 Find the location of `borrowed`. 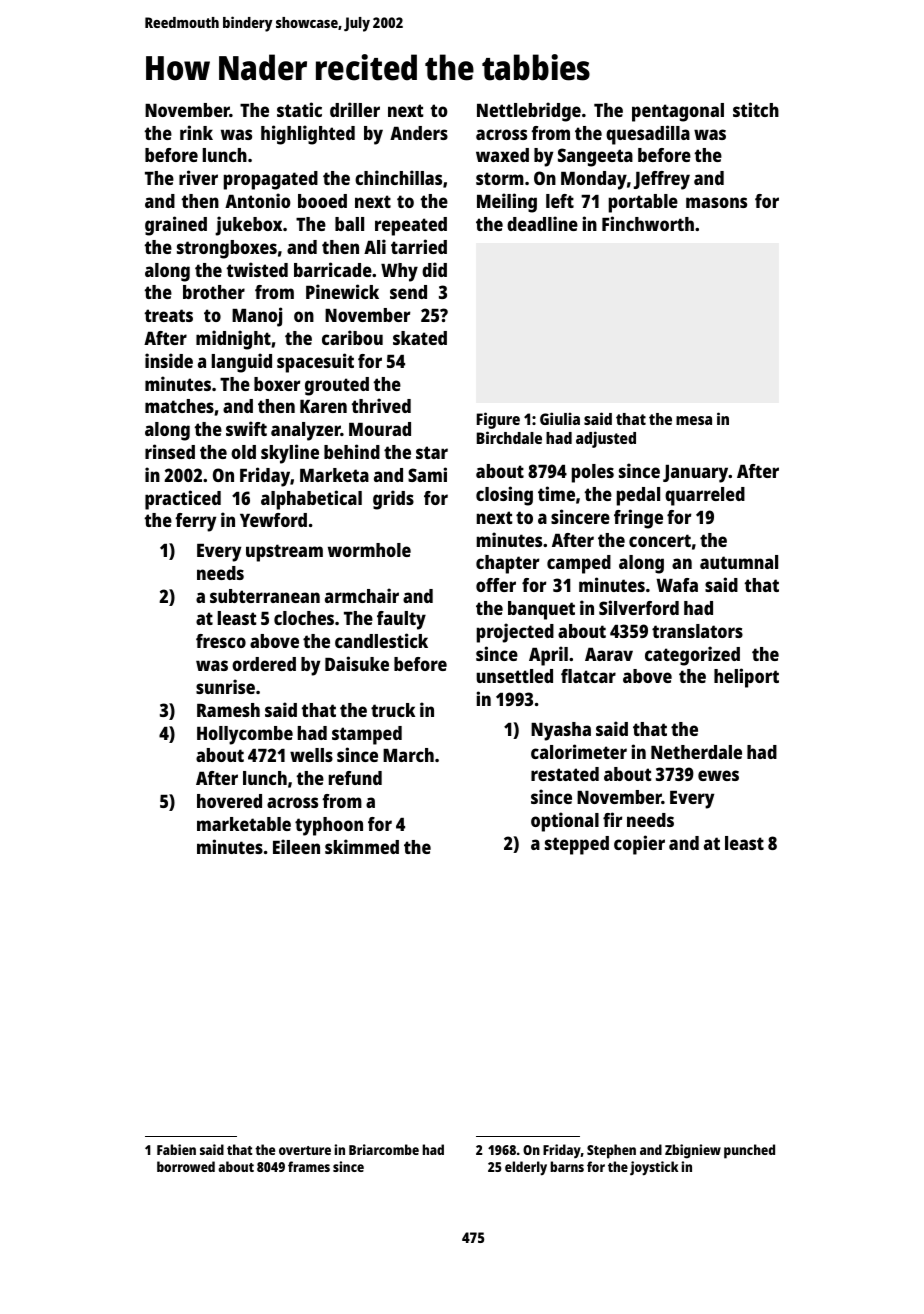

borrowed is located at coordinates (186, 1166).
